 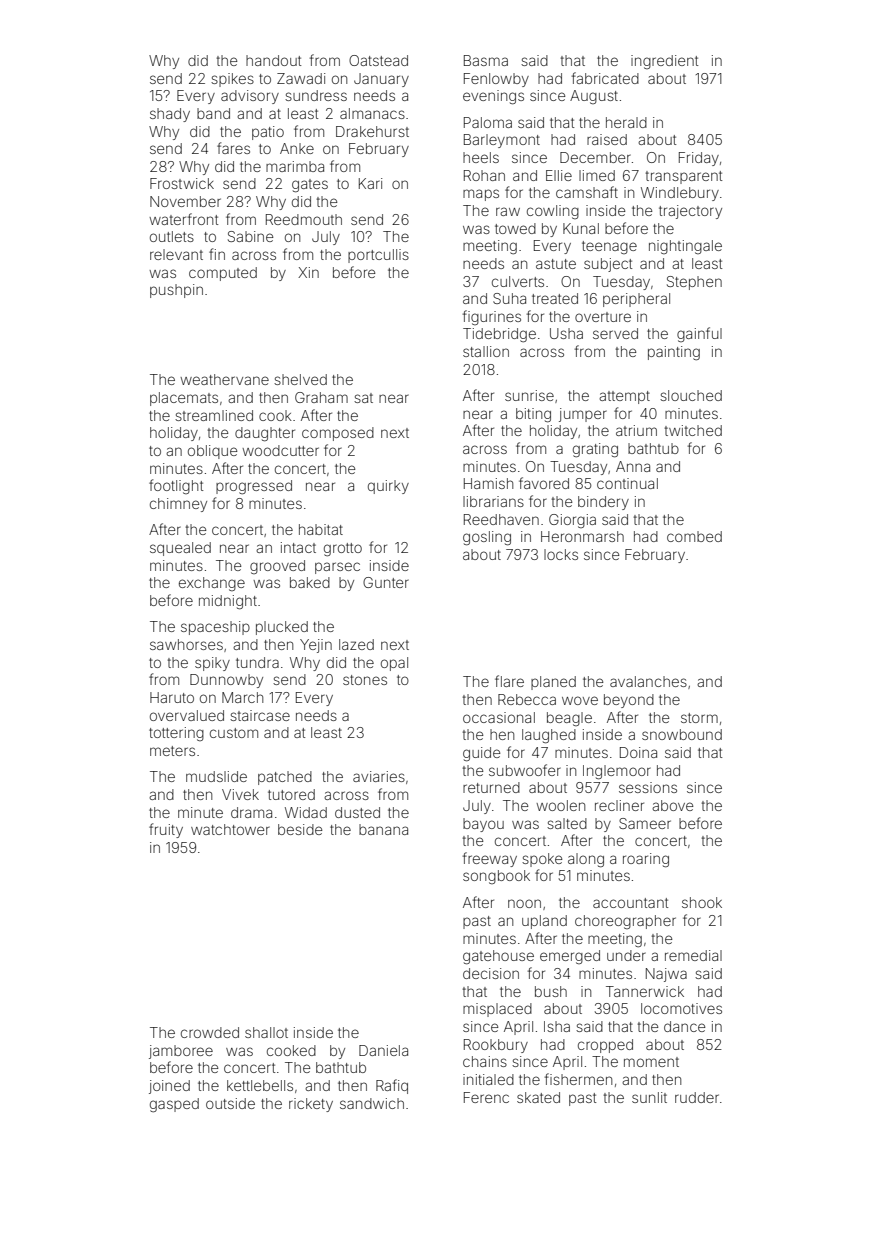 I want to click on progressed, so click(x=254, y=487).
